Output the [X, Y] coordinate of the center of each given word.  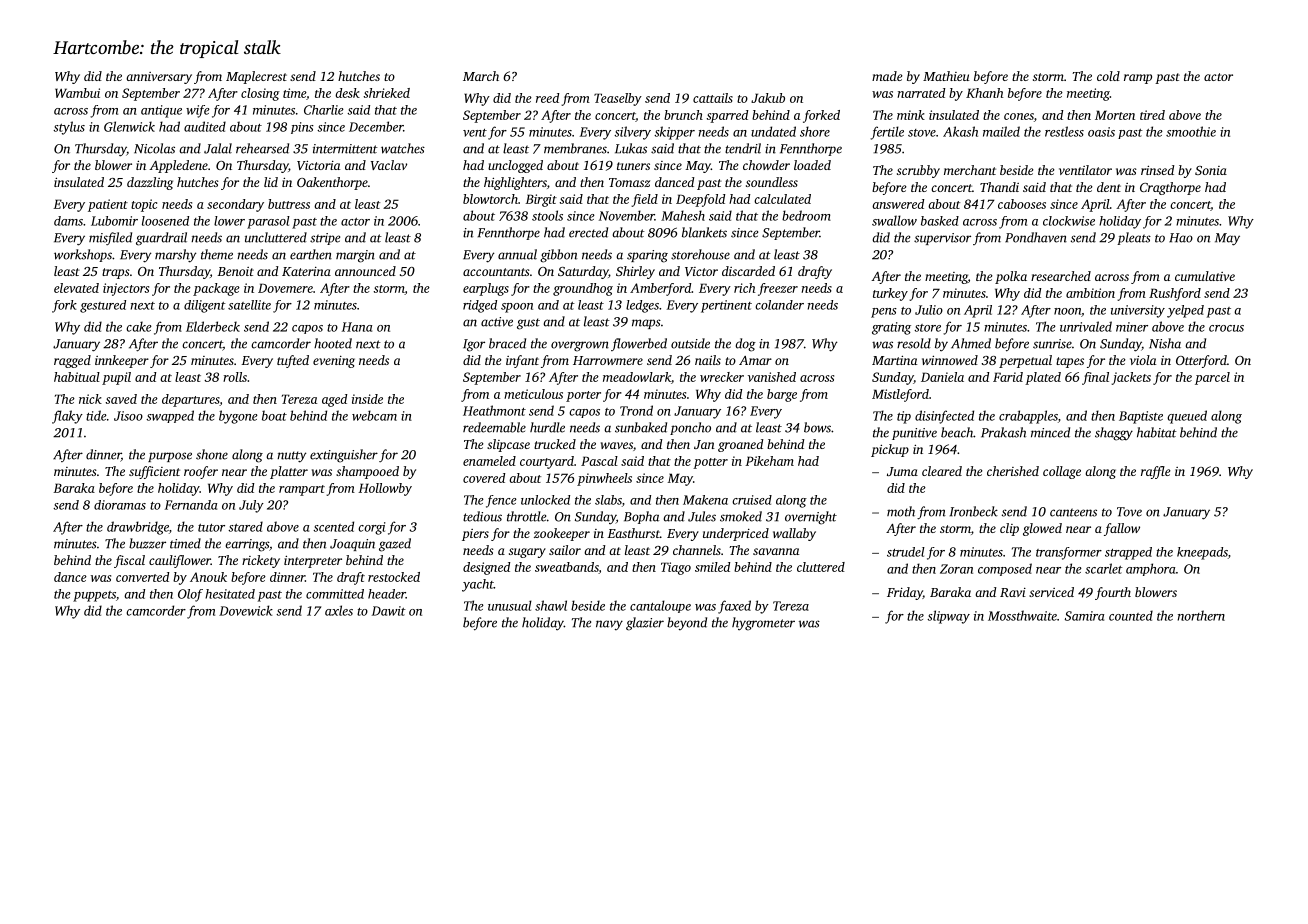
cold [1108, 76]
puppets [94, 596]
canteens [1073, 512]
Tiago [676, 568]
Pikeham [769, 461]
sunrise [1052, 344]
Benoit [235, 271]
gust [528, 324]
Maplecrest [256, 77]
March [481, 76]
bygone [238, 417]
